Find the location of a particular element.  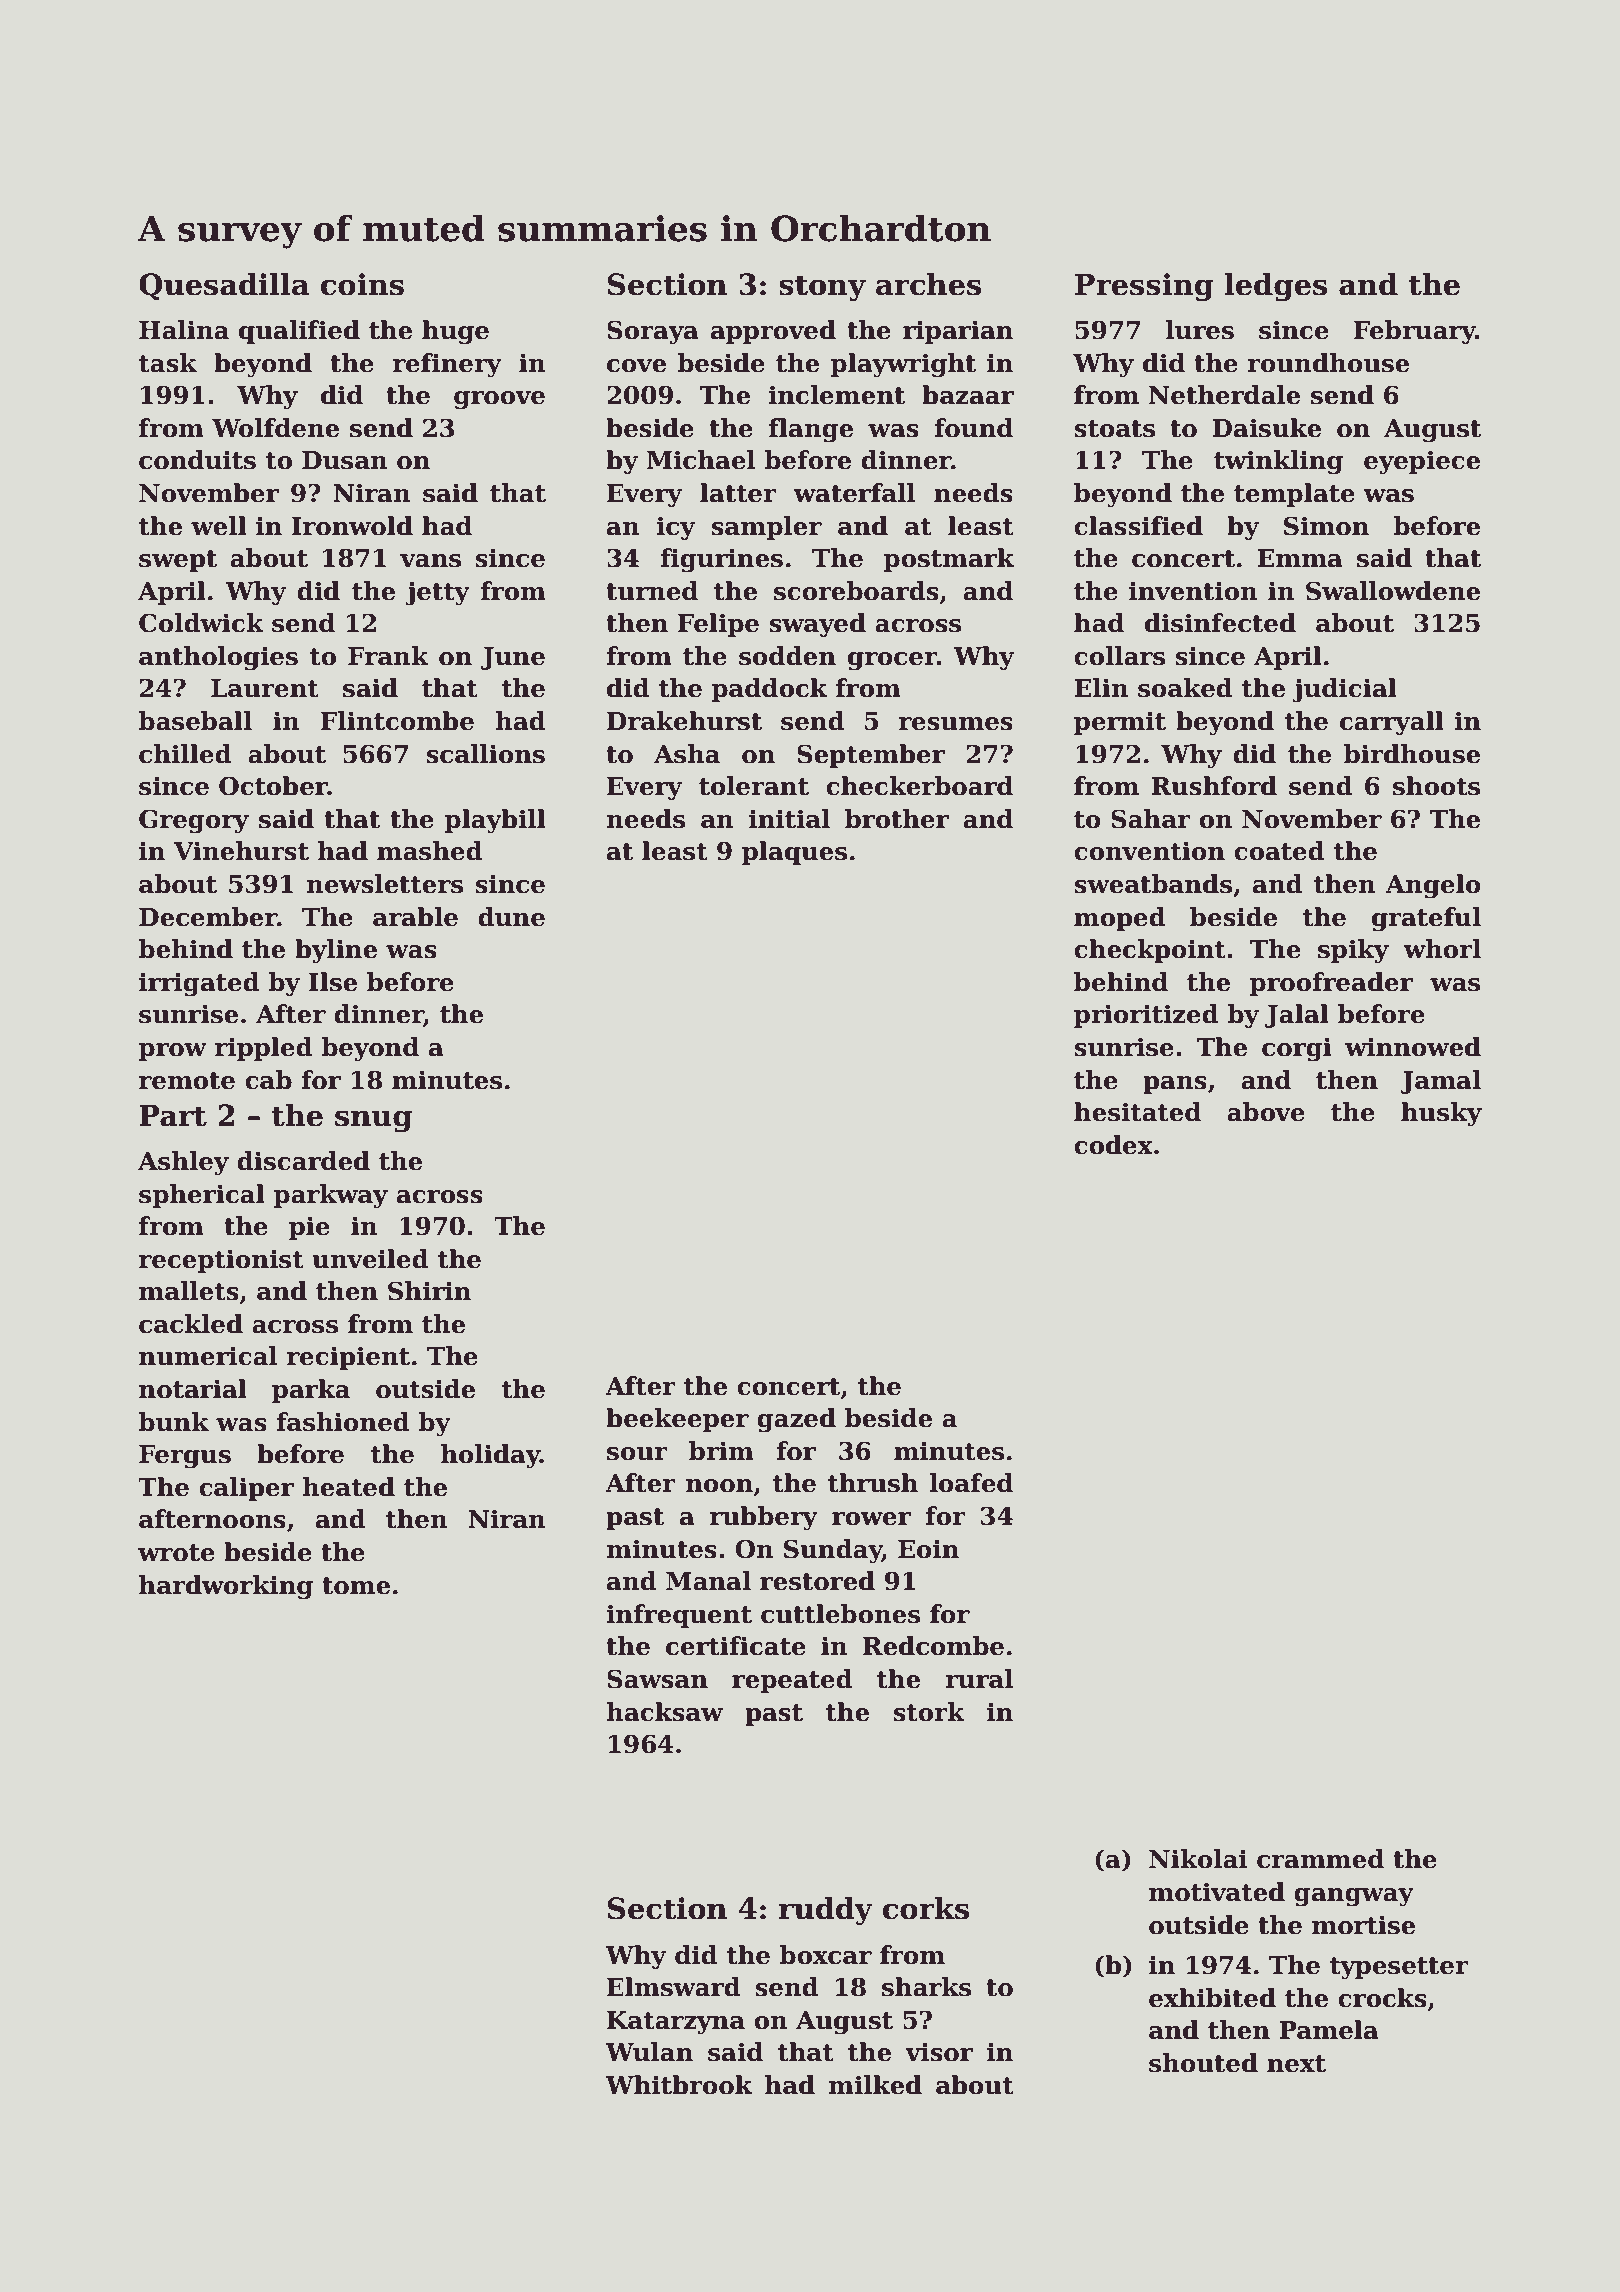

conduits is located at coordinates (197, 460).
